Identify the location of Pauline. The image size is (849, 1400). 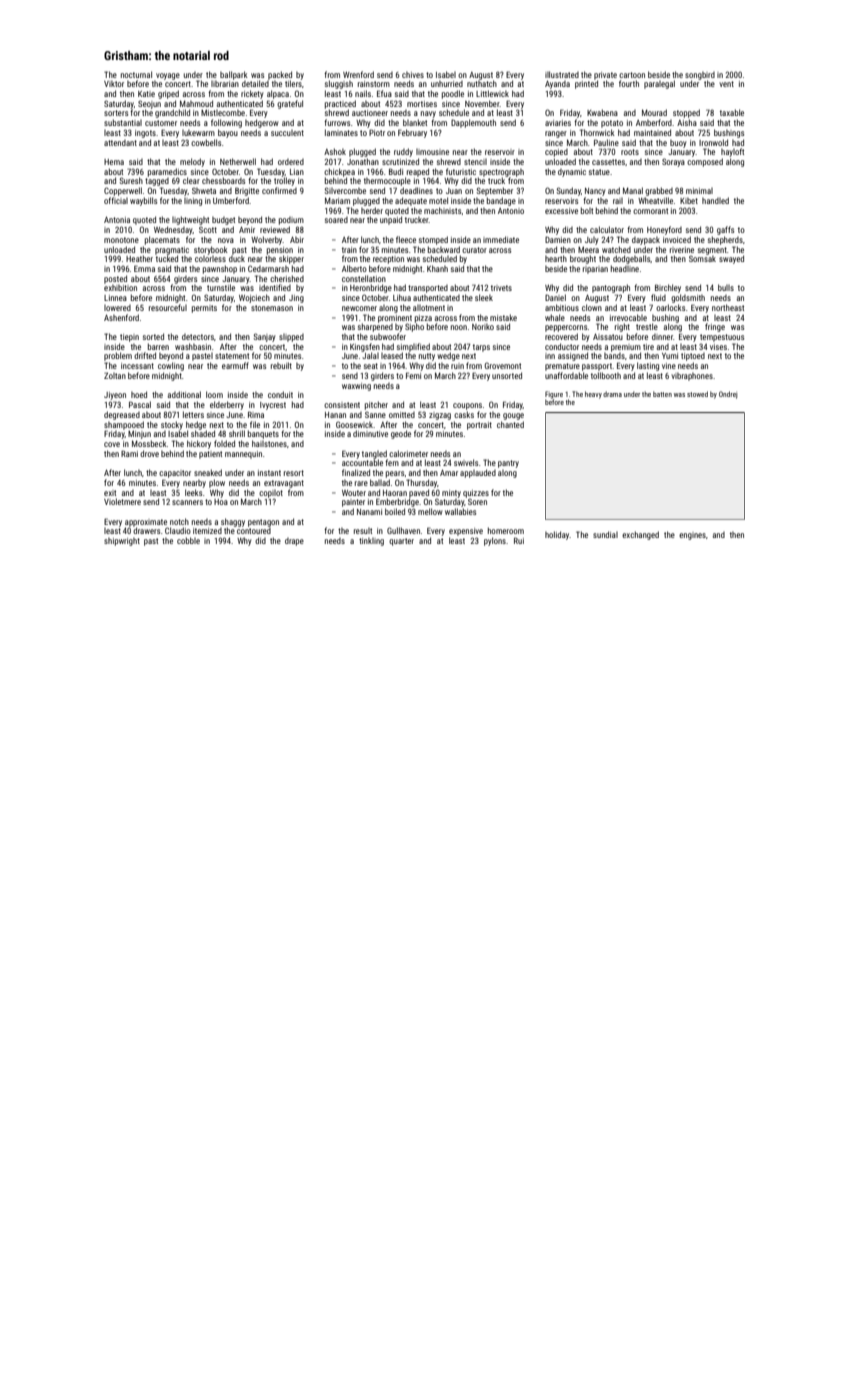
(606, 142).
